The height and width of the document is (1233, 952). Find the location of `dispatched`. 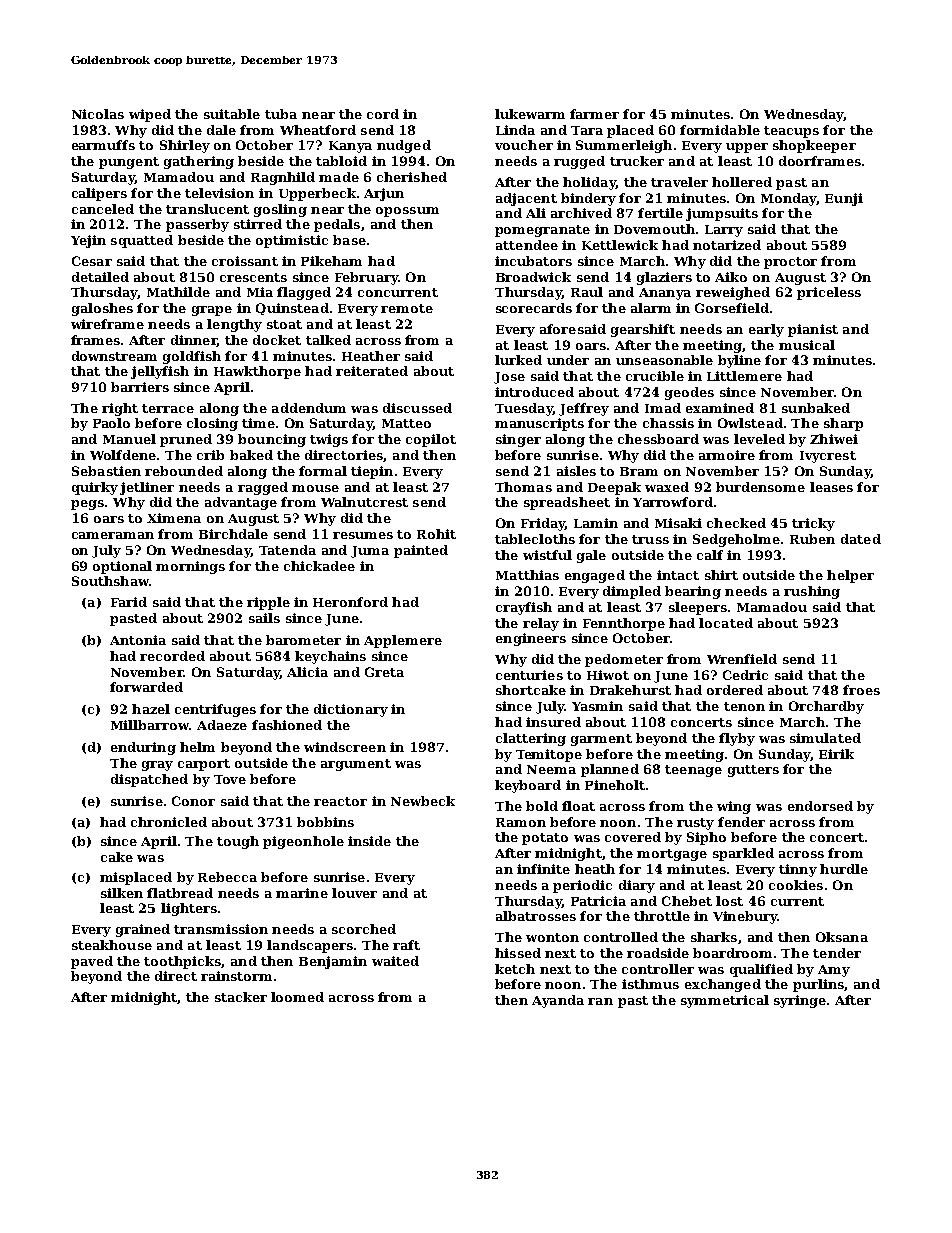

dispatched is located at coordinates (149, 780).
